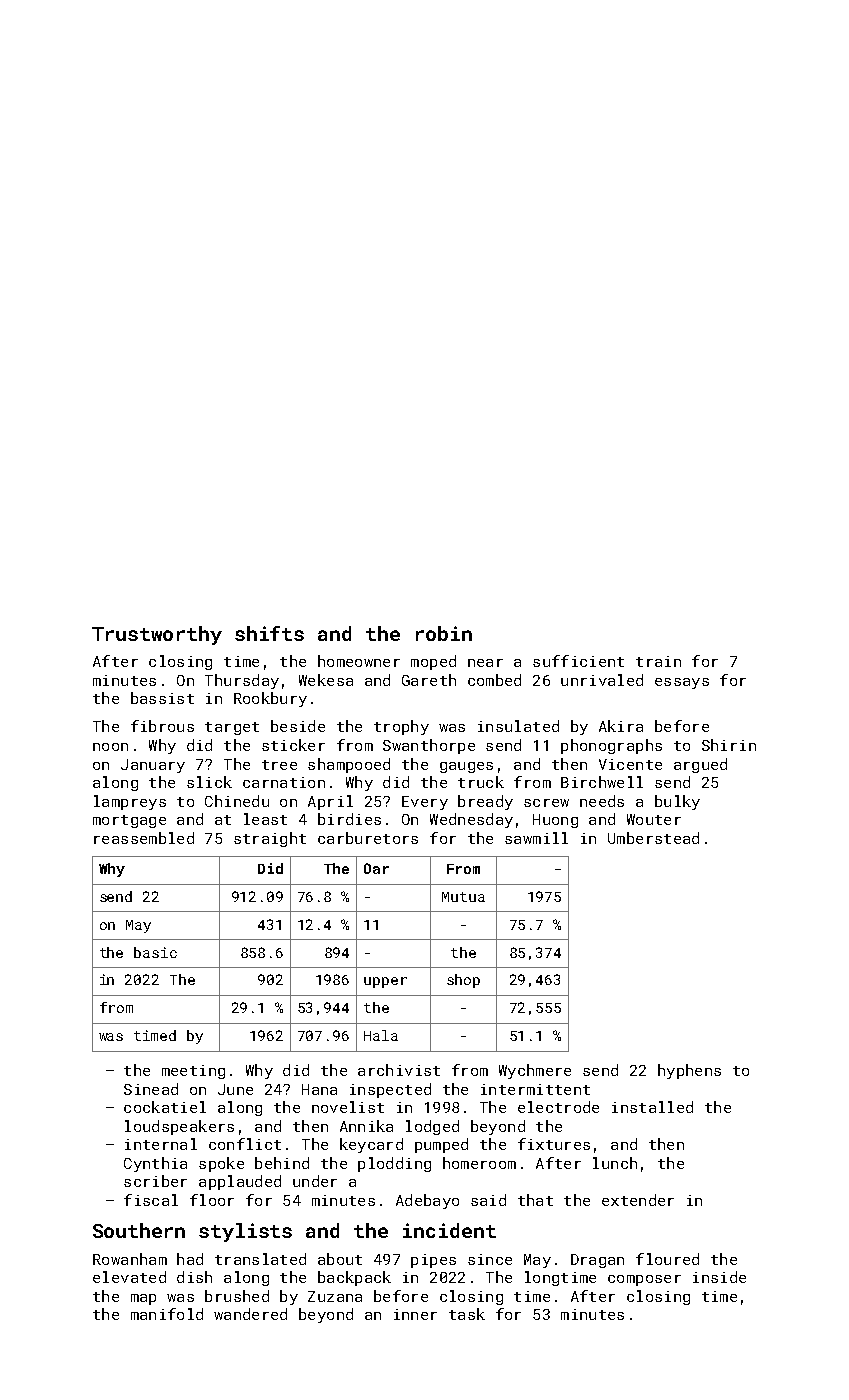 This screenshot has width=849, height=1400. Describe the element at coordinates (689, 1071) in the screenshot. I see `hyphens` at that location.
